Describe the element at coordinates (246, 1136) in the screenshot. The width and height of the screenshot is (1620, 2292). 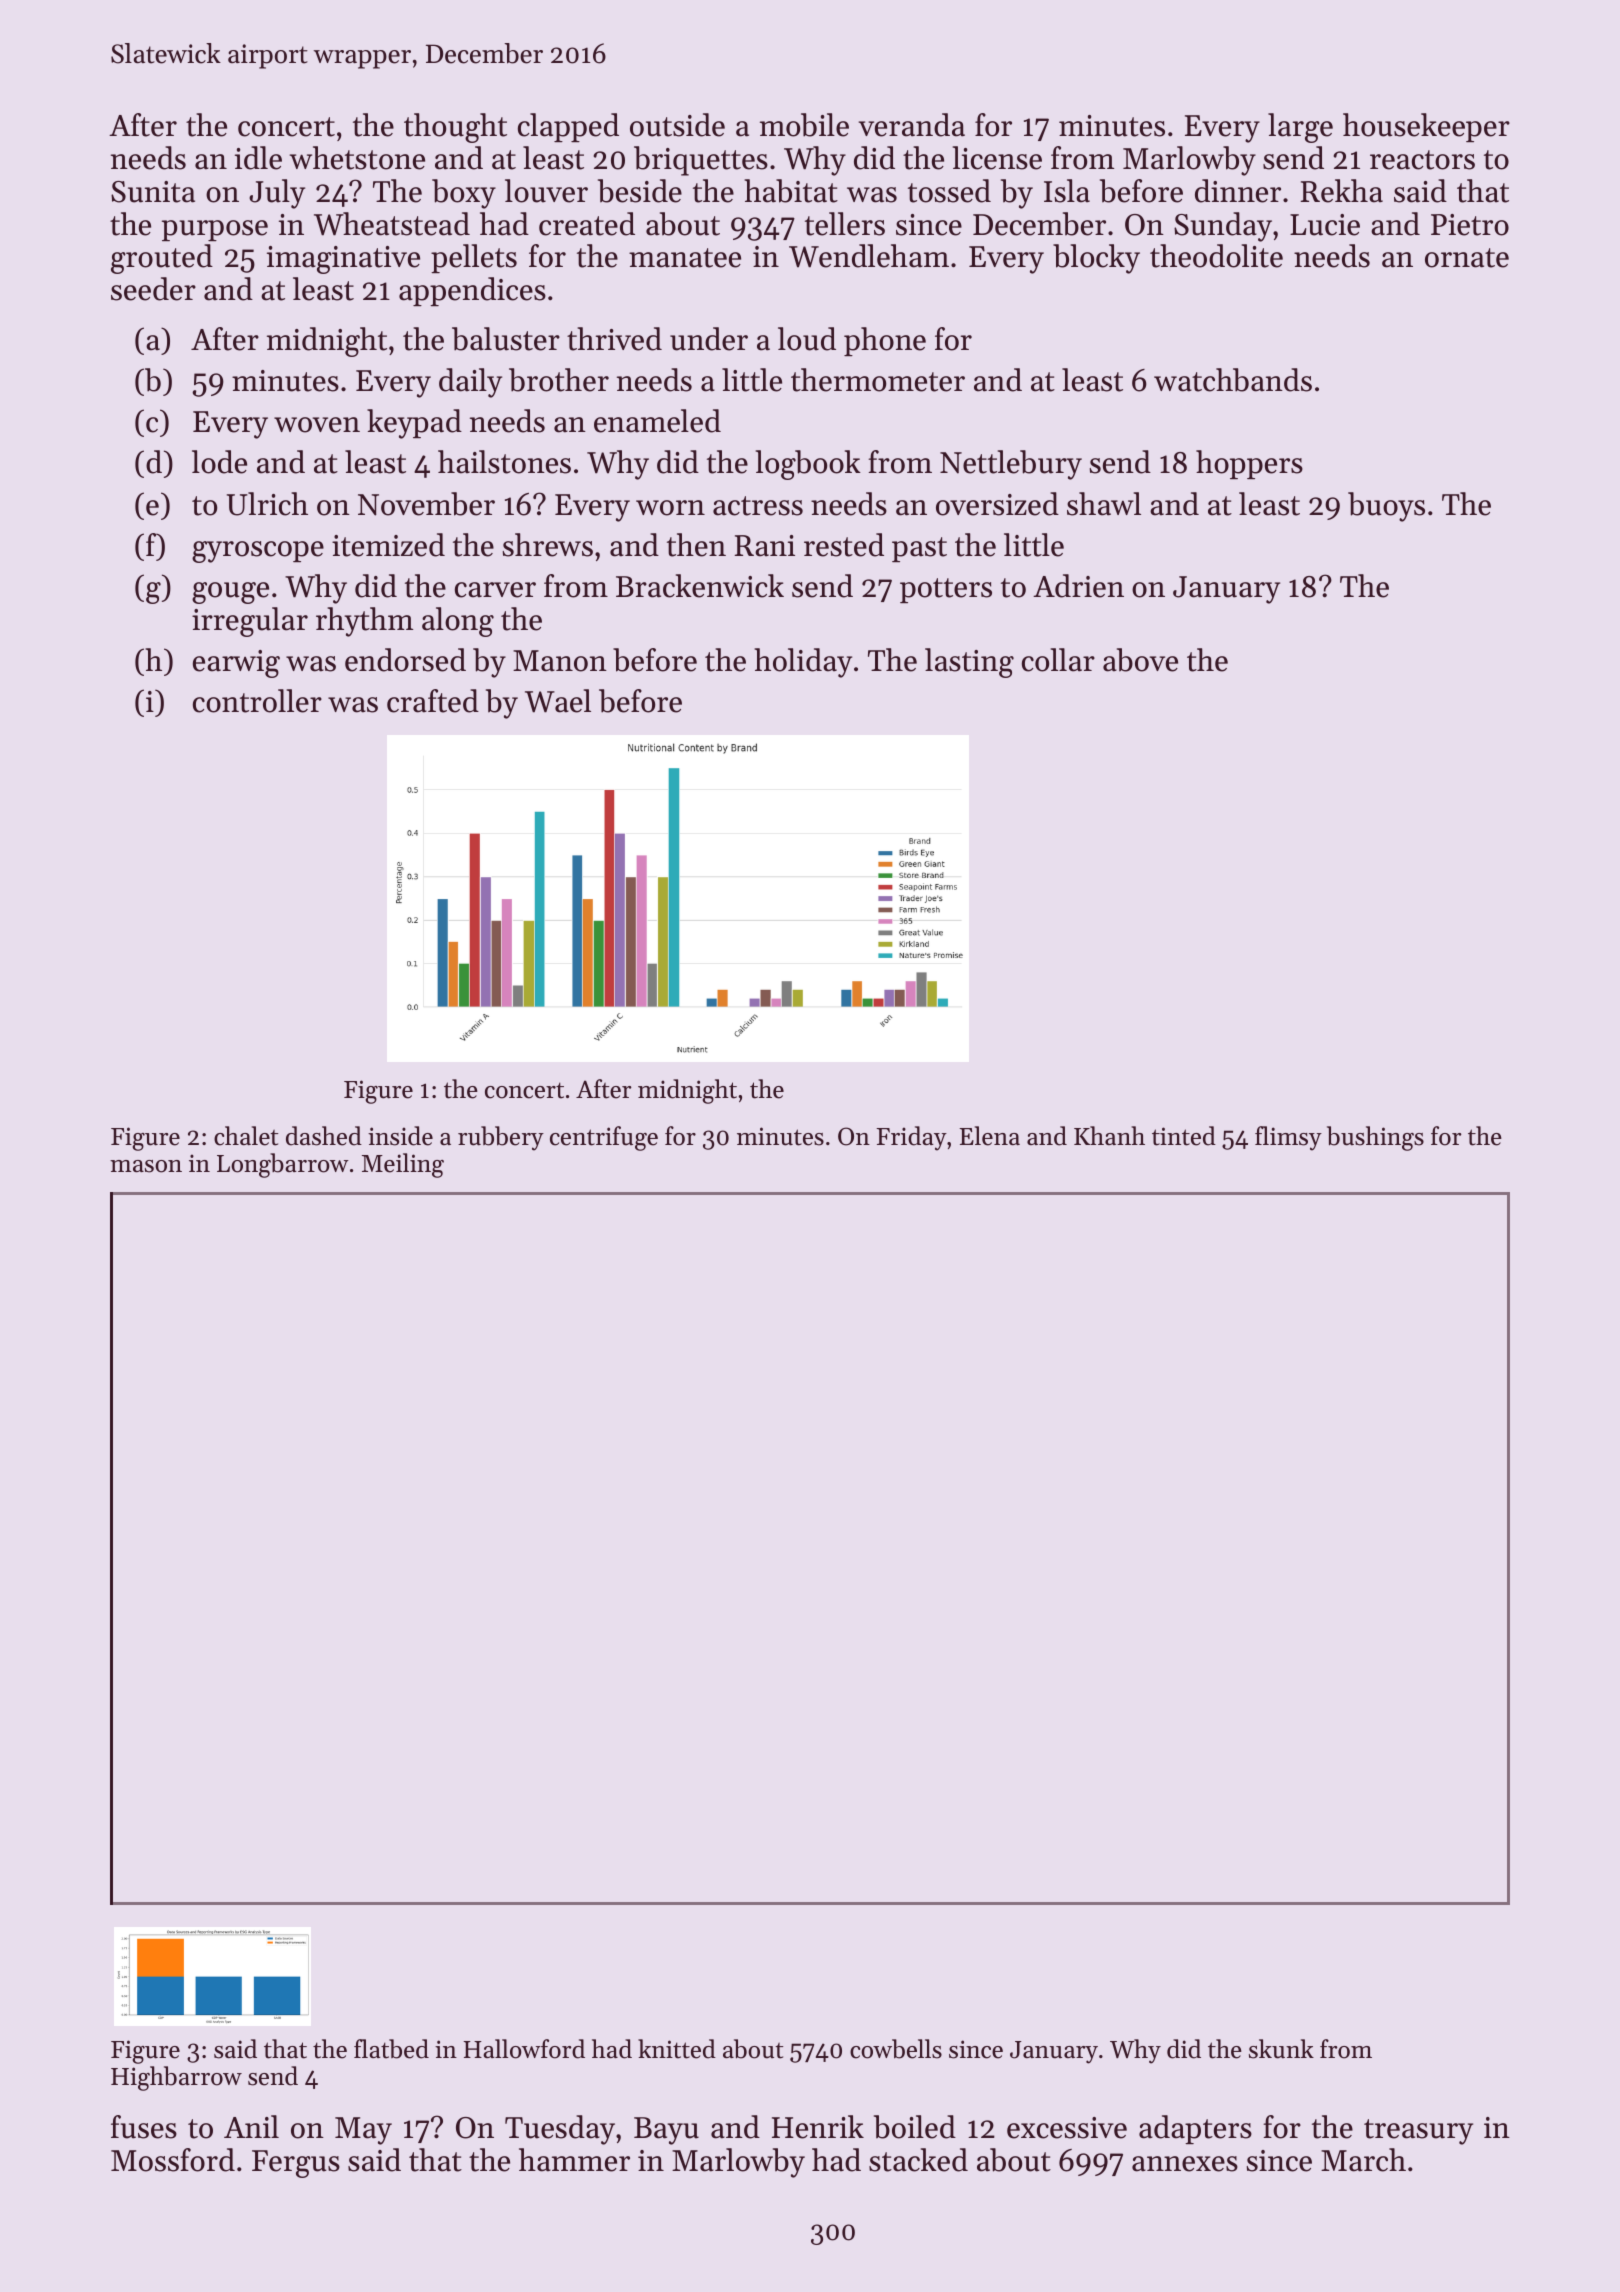
I see `chalet` at that location.
